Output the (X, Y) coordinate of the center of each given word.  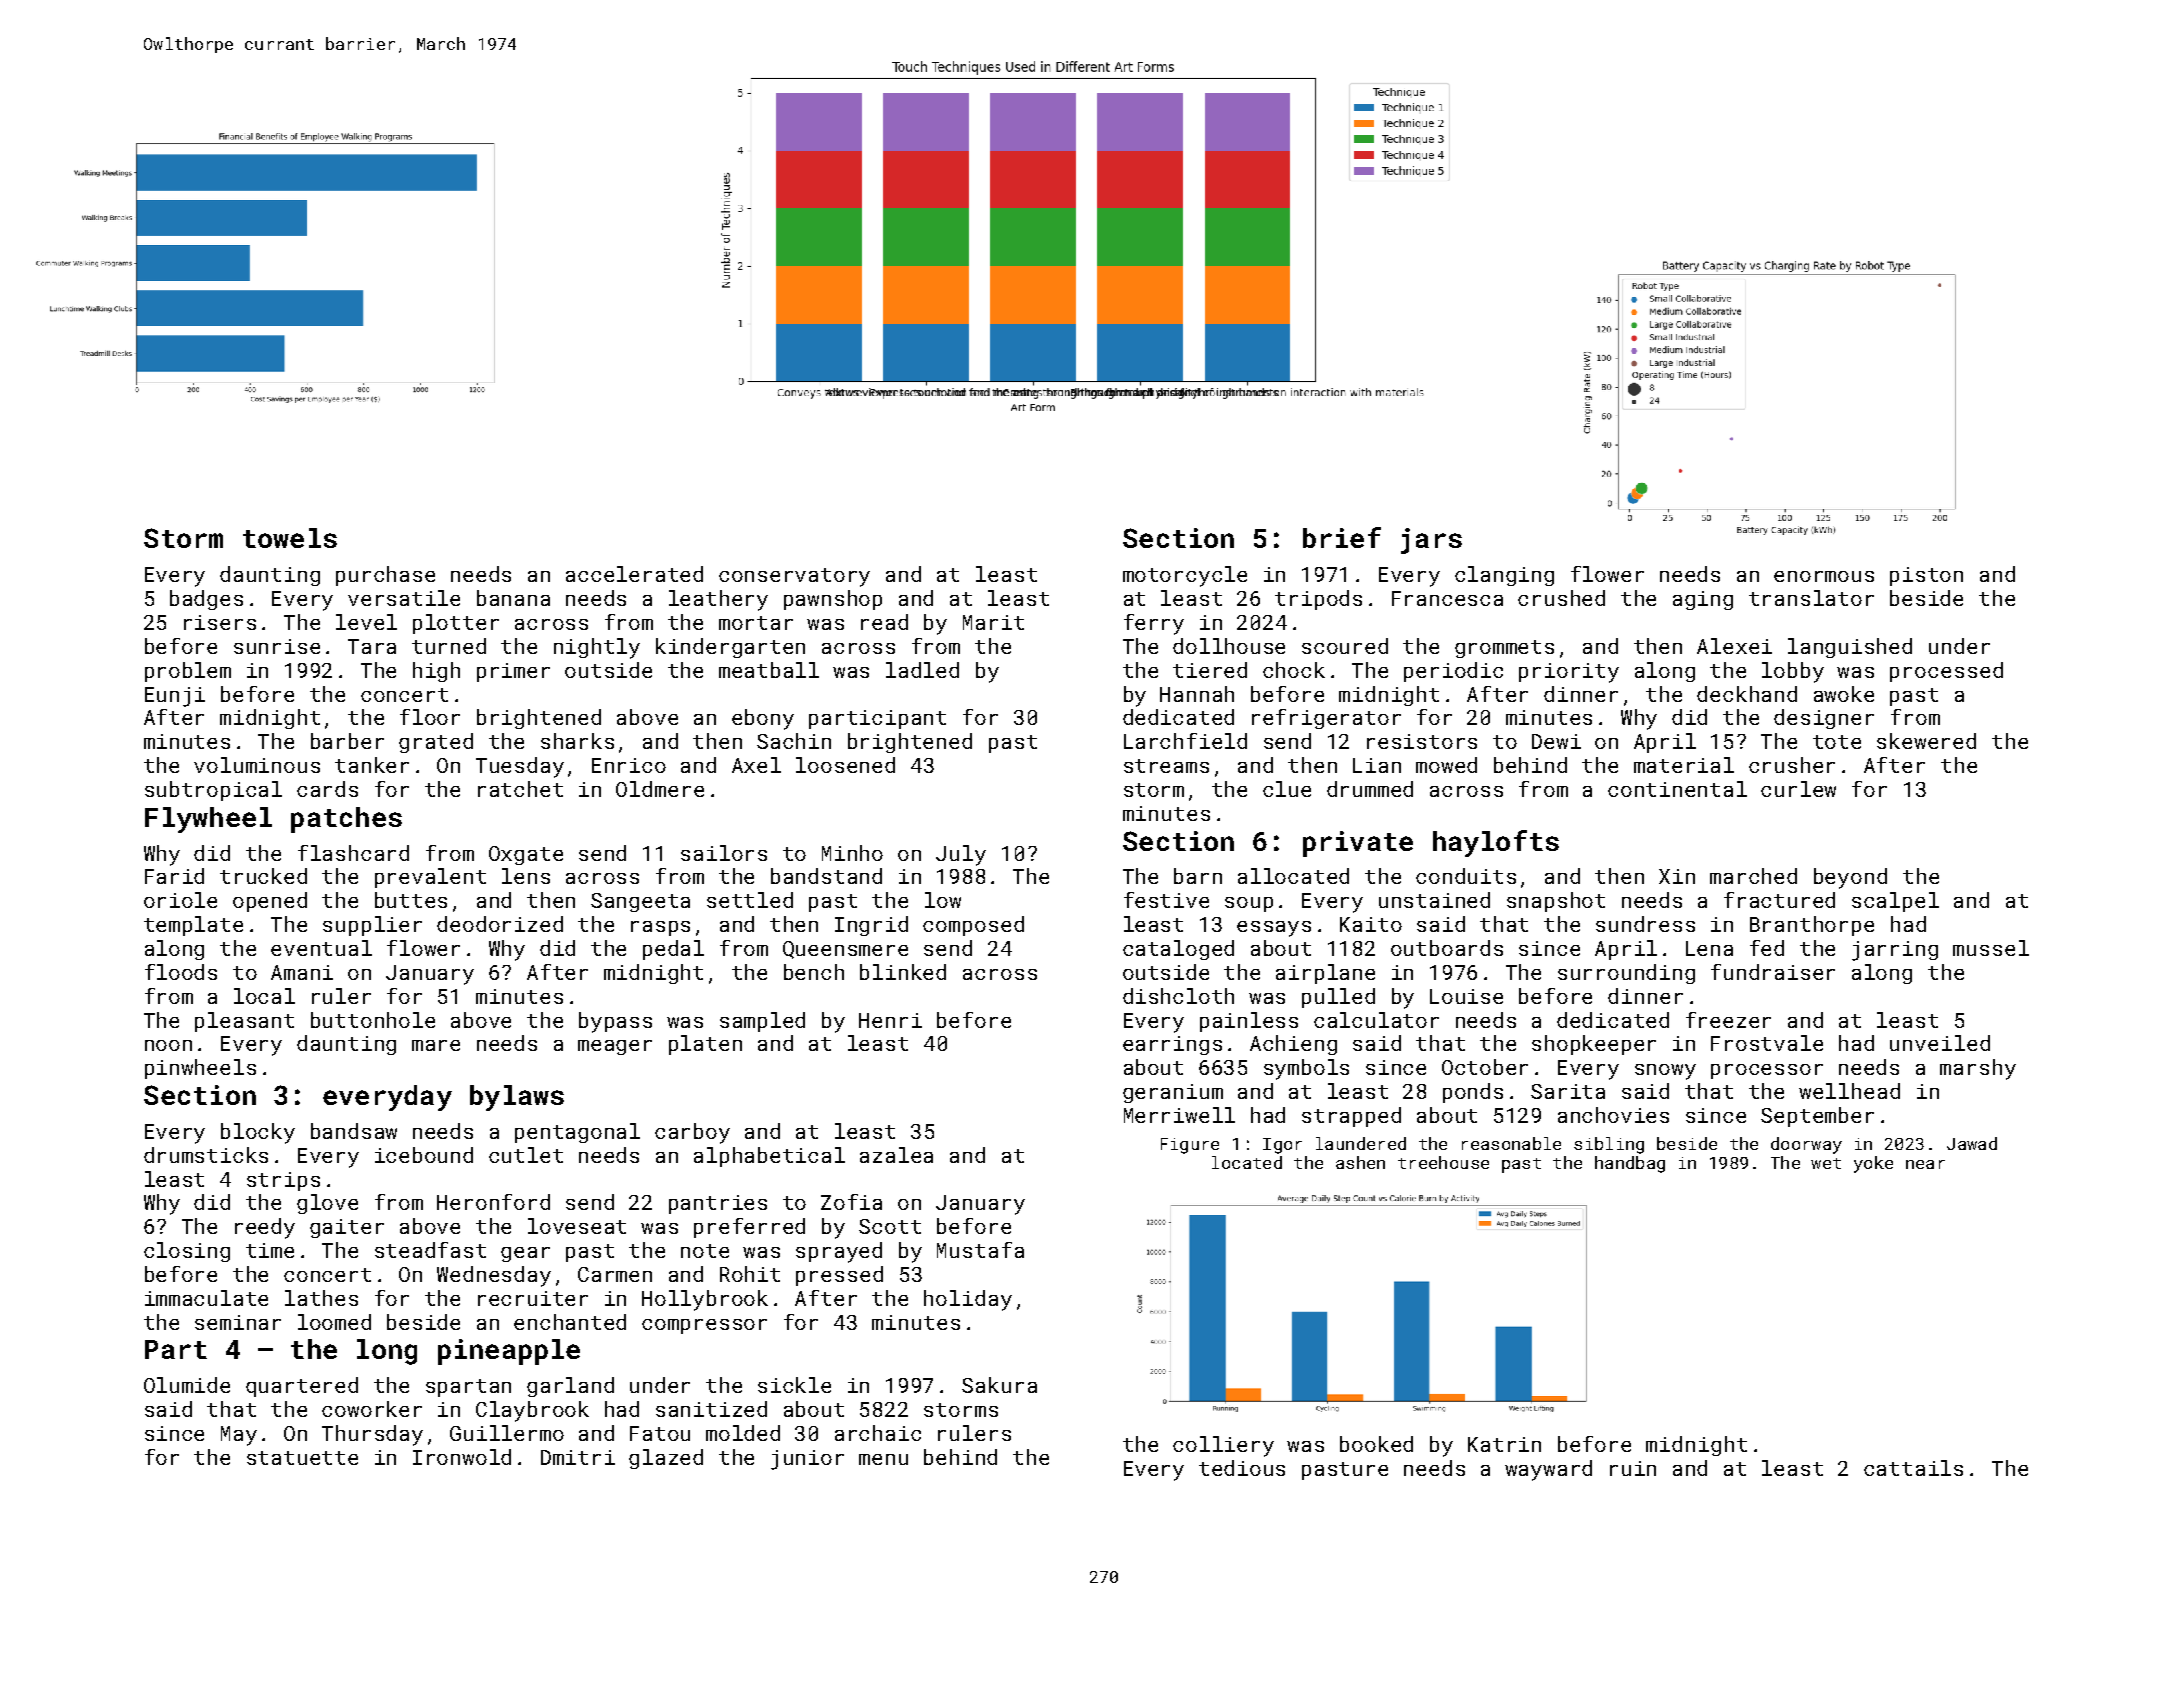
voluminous (257, 765)
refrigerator (1326, 719)
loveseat (577, 1226)
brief (1342, 537)
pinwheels (200, 1069)
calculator (1376, 1020)
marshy (1978, 1069)
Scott (890, 1226)
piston (1926, 576)
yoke (1873, 1164)
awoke (1844, 694)
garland (570, 1387)
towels (290, 538)
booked (1376, 1444)
